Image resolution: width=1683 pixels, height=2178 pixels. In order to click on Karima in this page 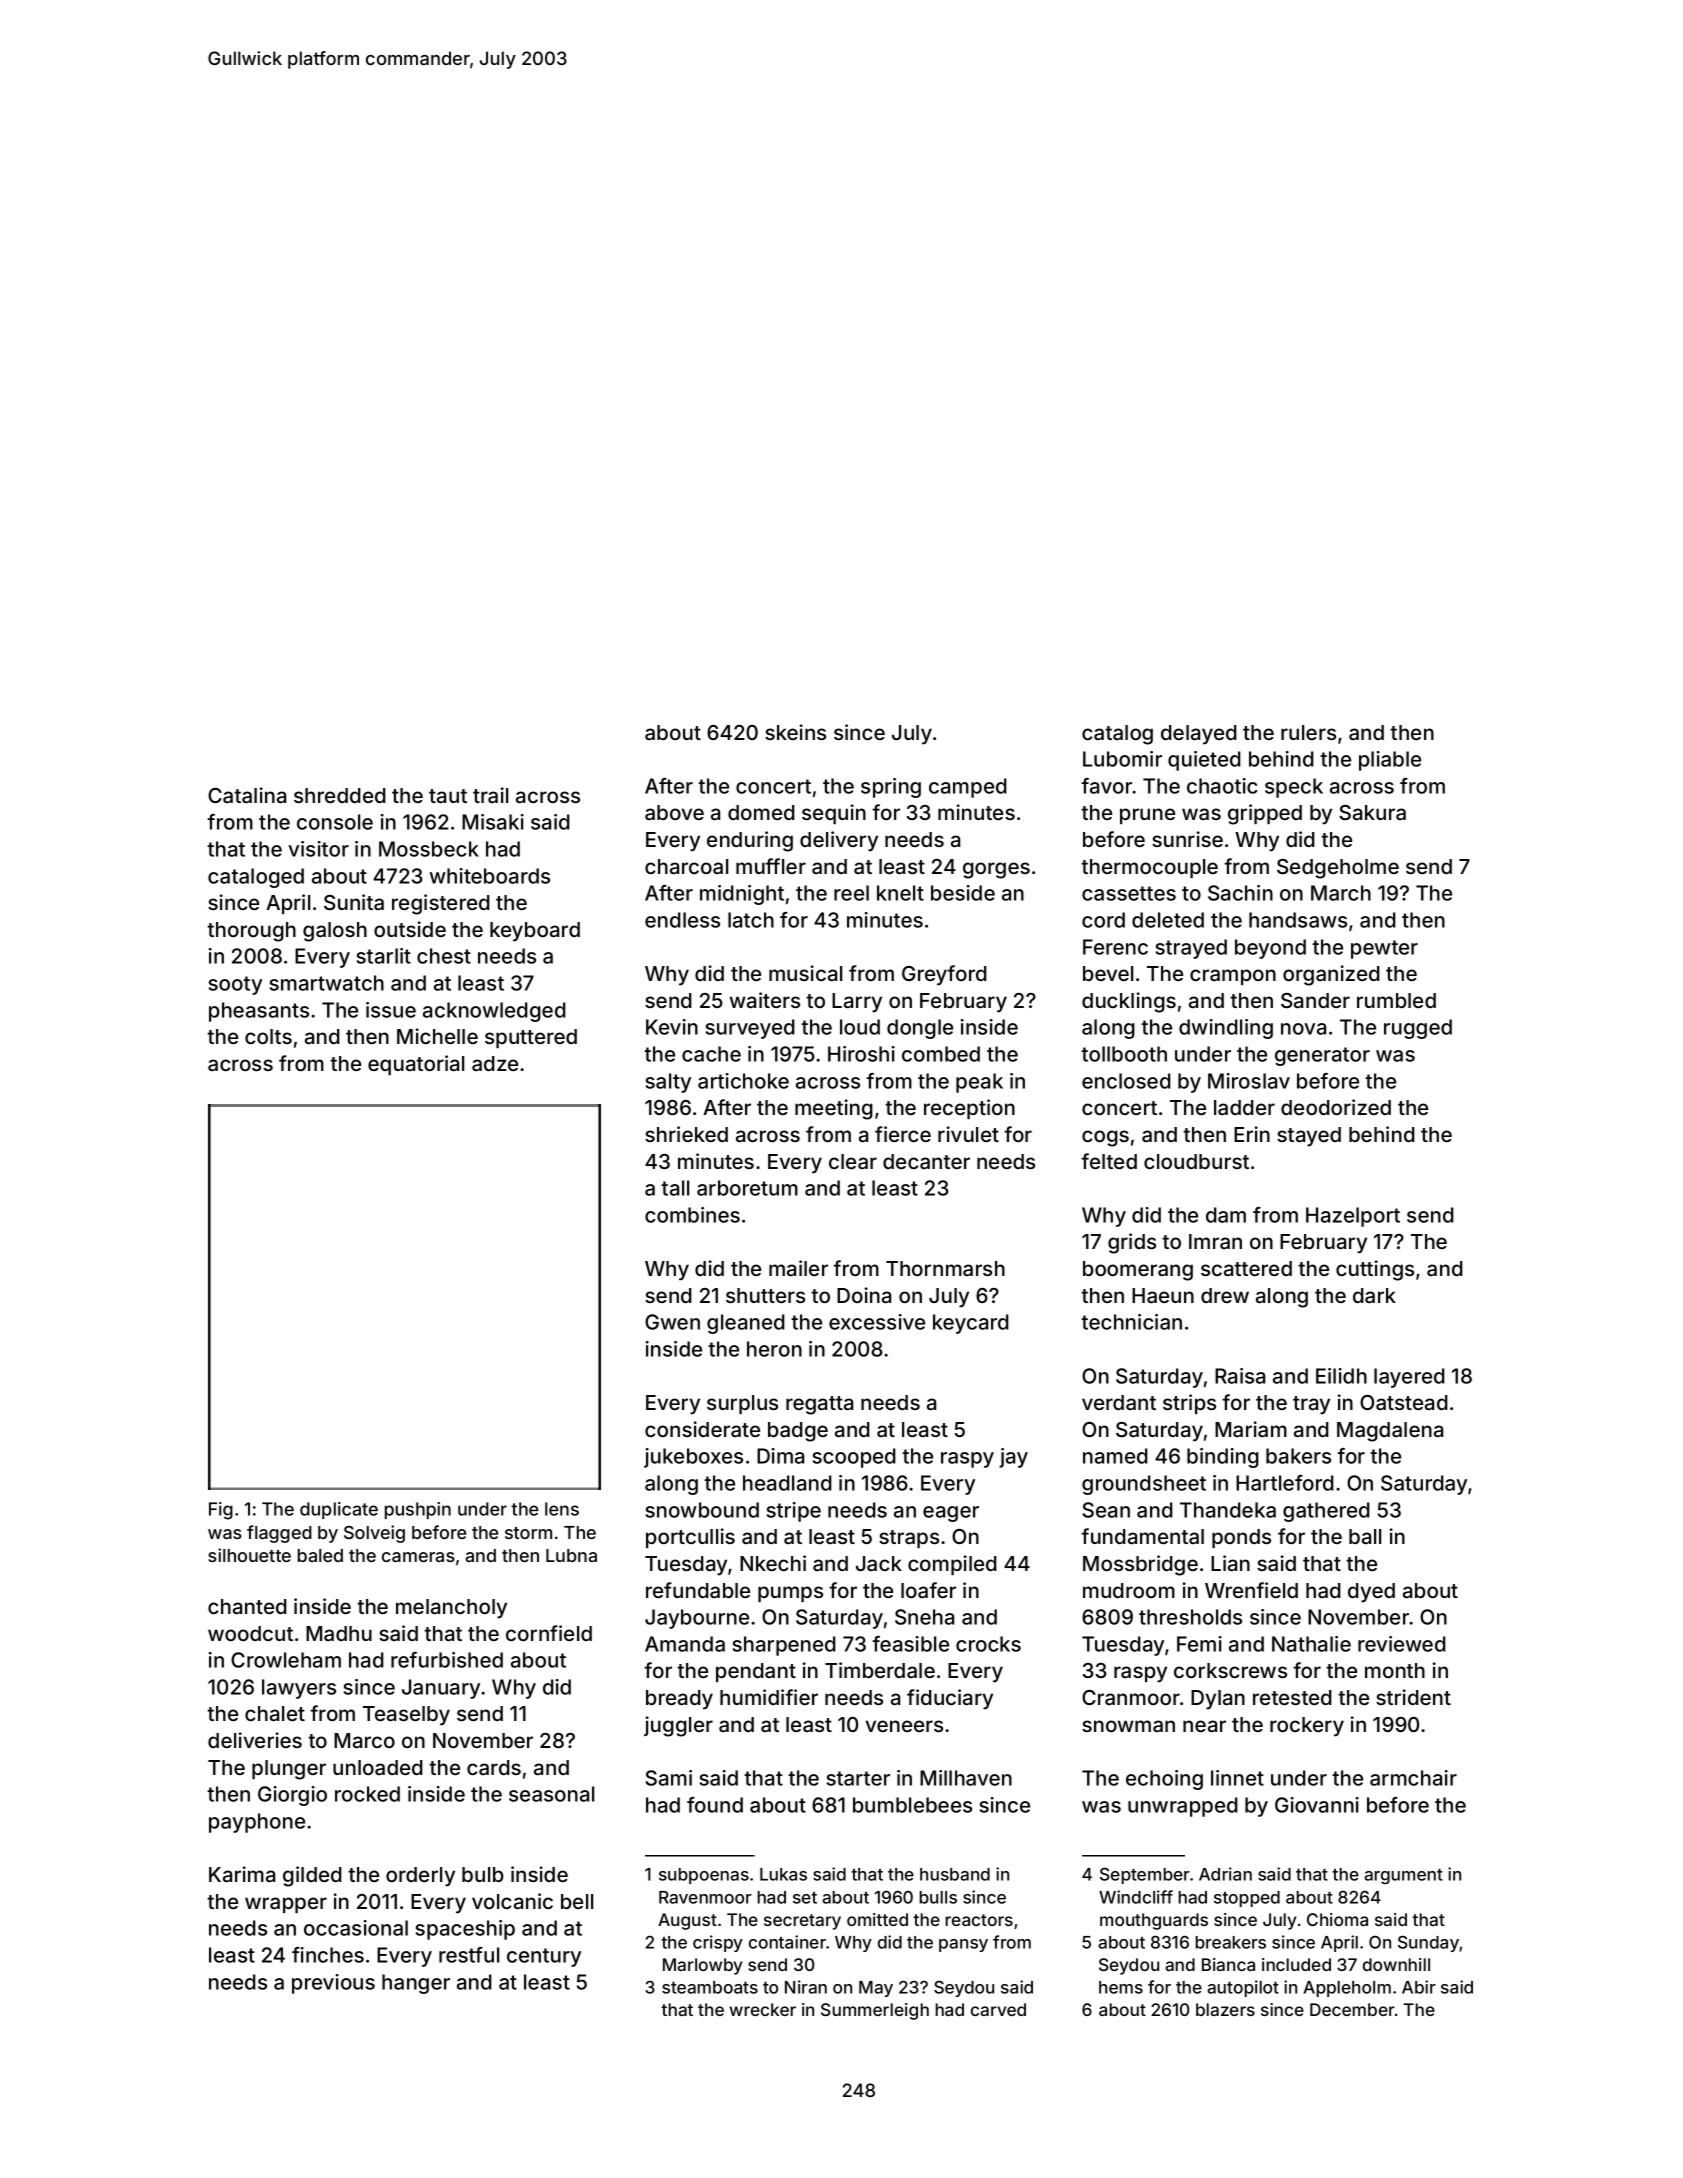, I will do `click(242, 1874)`.
